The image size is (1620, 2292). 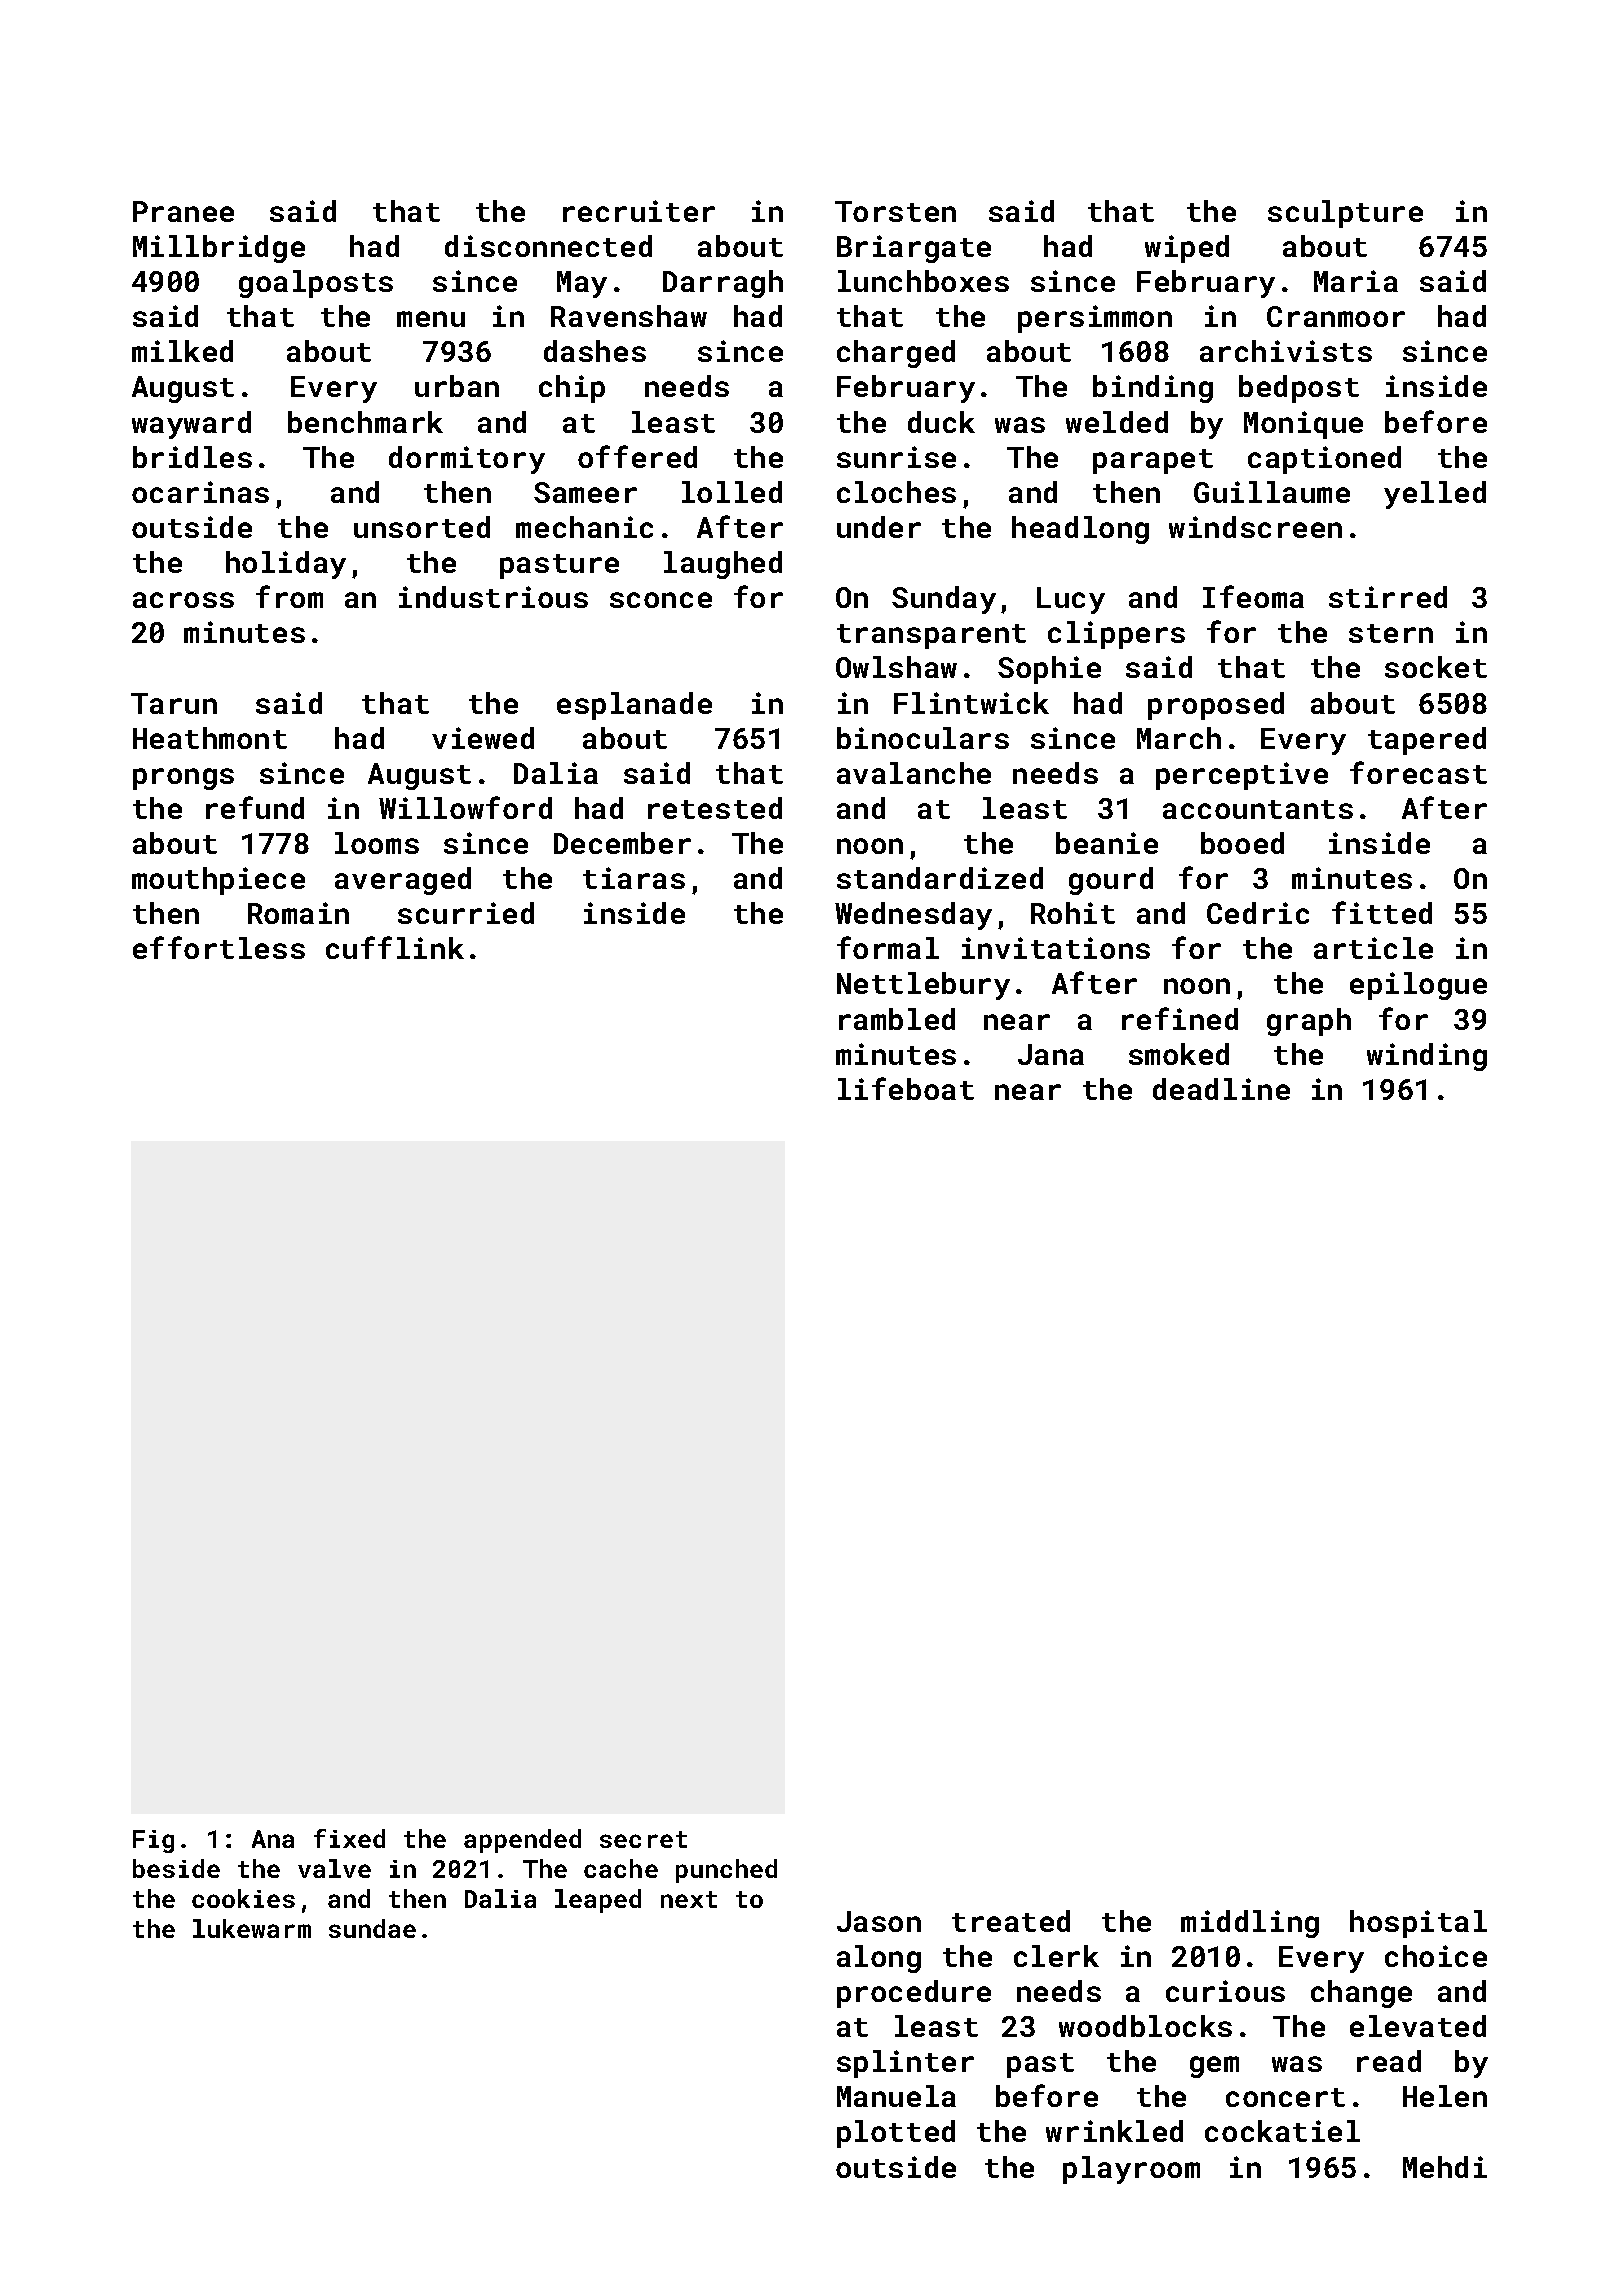 I want to click on Wednesday, so click(x=913, y=916).
